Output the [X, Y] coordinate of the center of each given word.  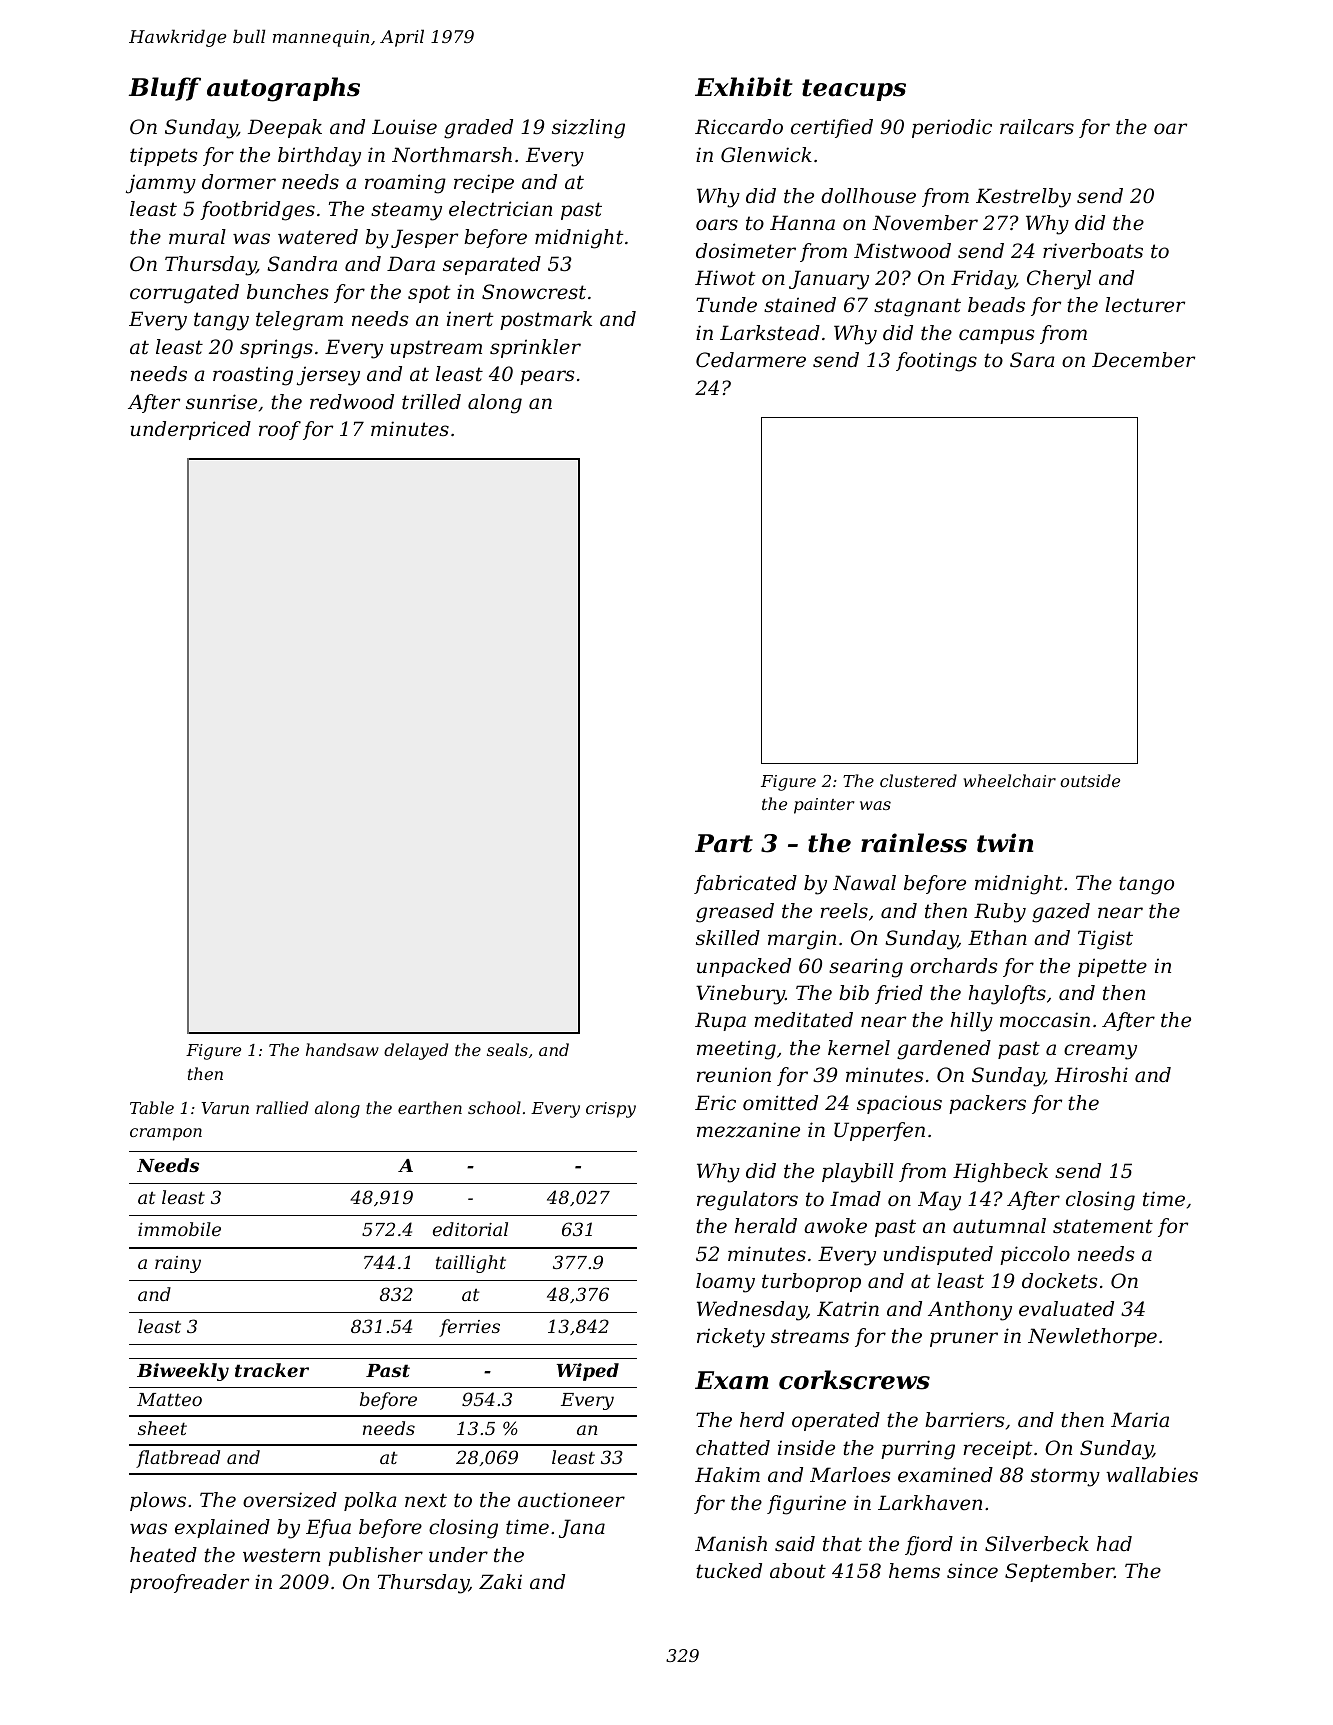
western [281, 1555]
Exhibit [744, 87]
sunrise [221, 402]
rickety [731, 1338]
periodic [952, 128]
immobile [179, 1229]
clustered [918, 780]
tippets [163, 156]
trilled [431, 402]
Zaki [500, 1581]
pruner [964, 1339]
